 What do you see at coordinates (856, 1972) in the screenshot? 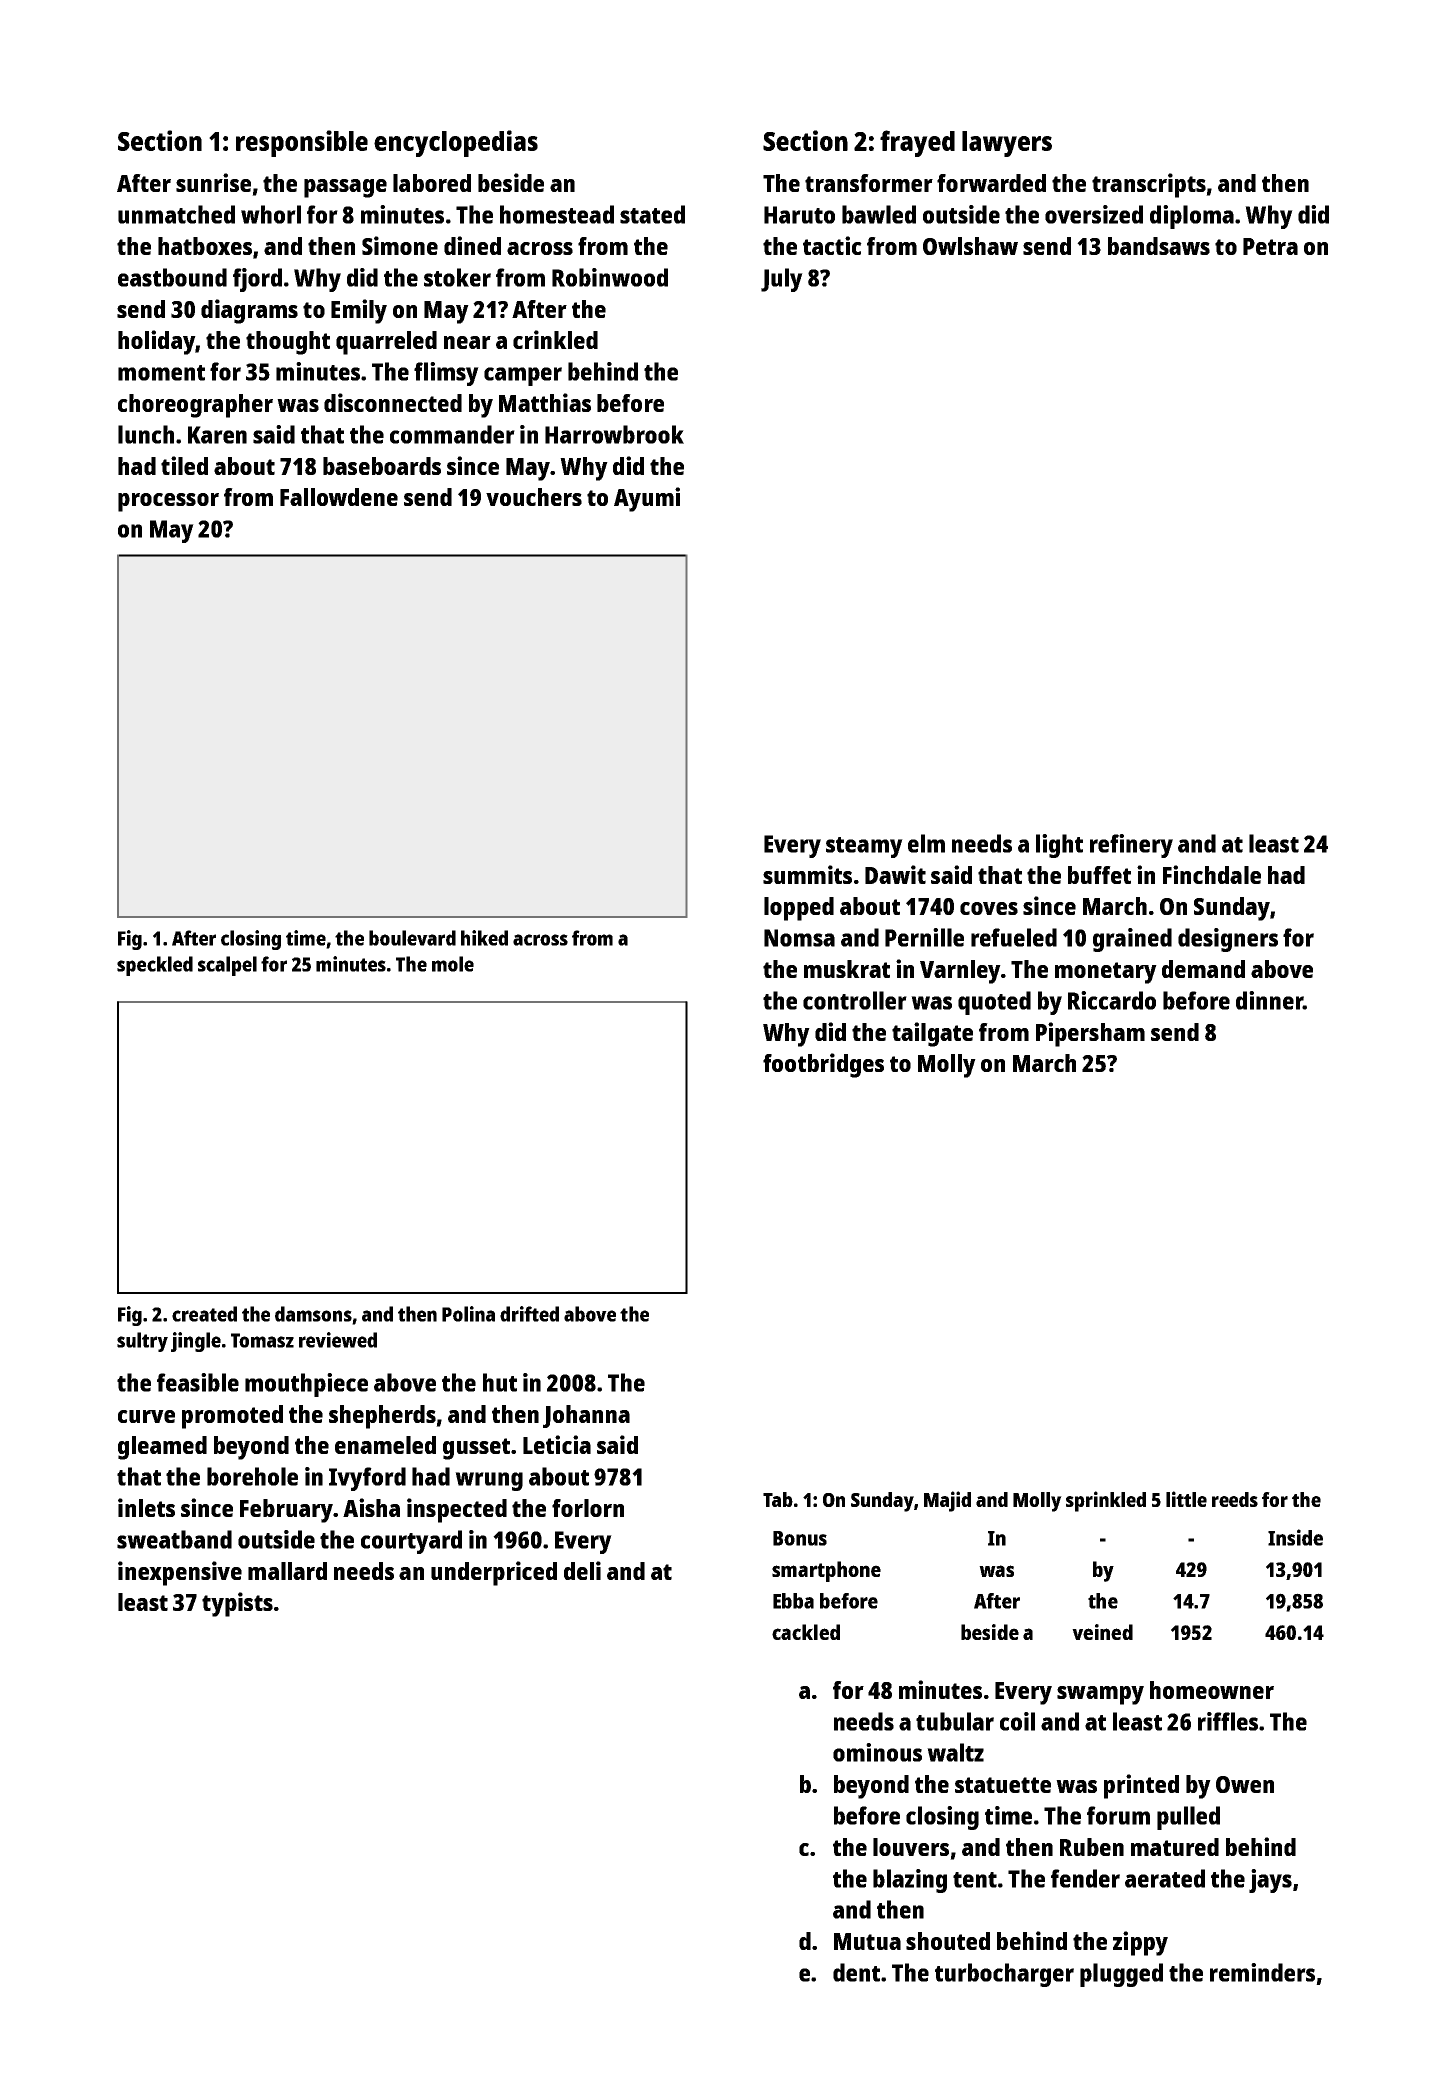
I see `dent` at bounding box center [856, 1972].
